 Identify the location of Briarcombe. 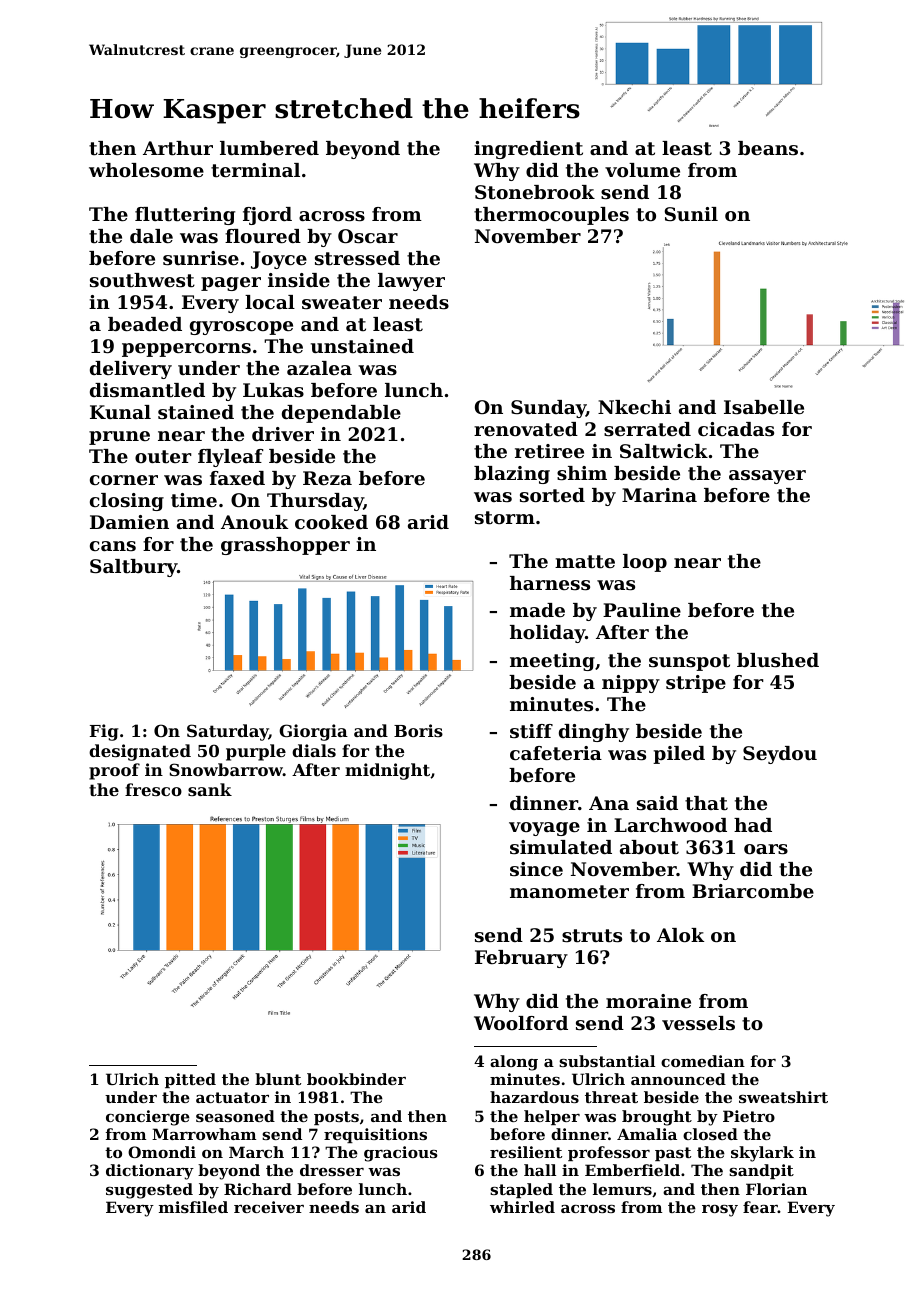
(753, 891).
